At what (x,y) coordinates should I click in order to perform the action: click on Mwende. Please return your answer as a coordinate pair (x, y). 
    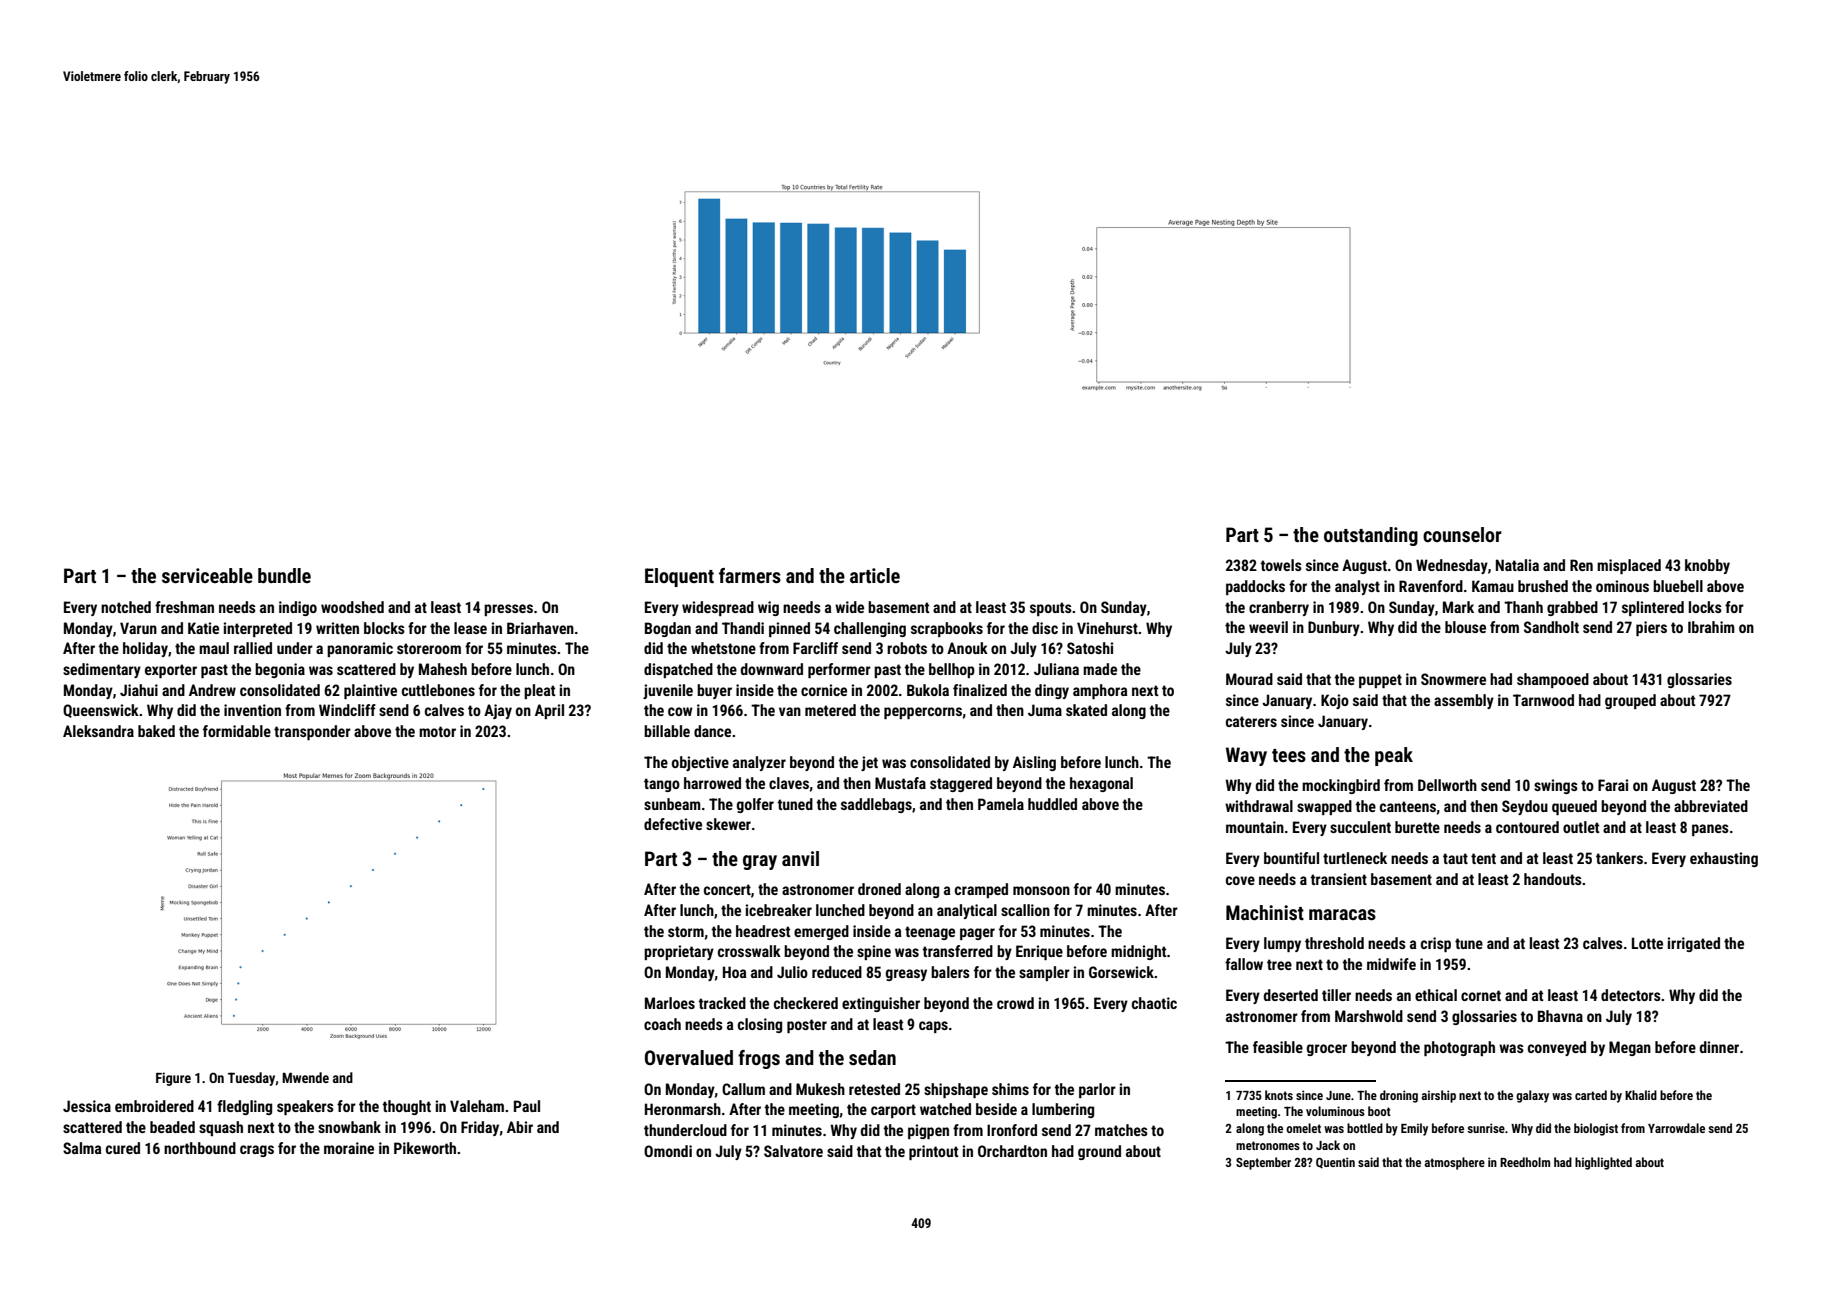
    Looking at the image, I should click on (305, 1077).
